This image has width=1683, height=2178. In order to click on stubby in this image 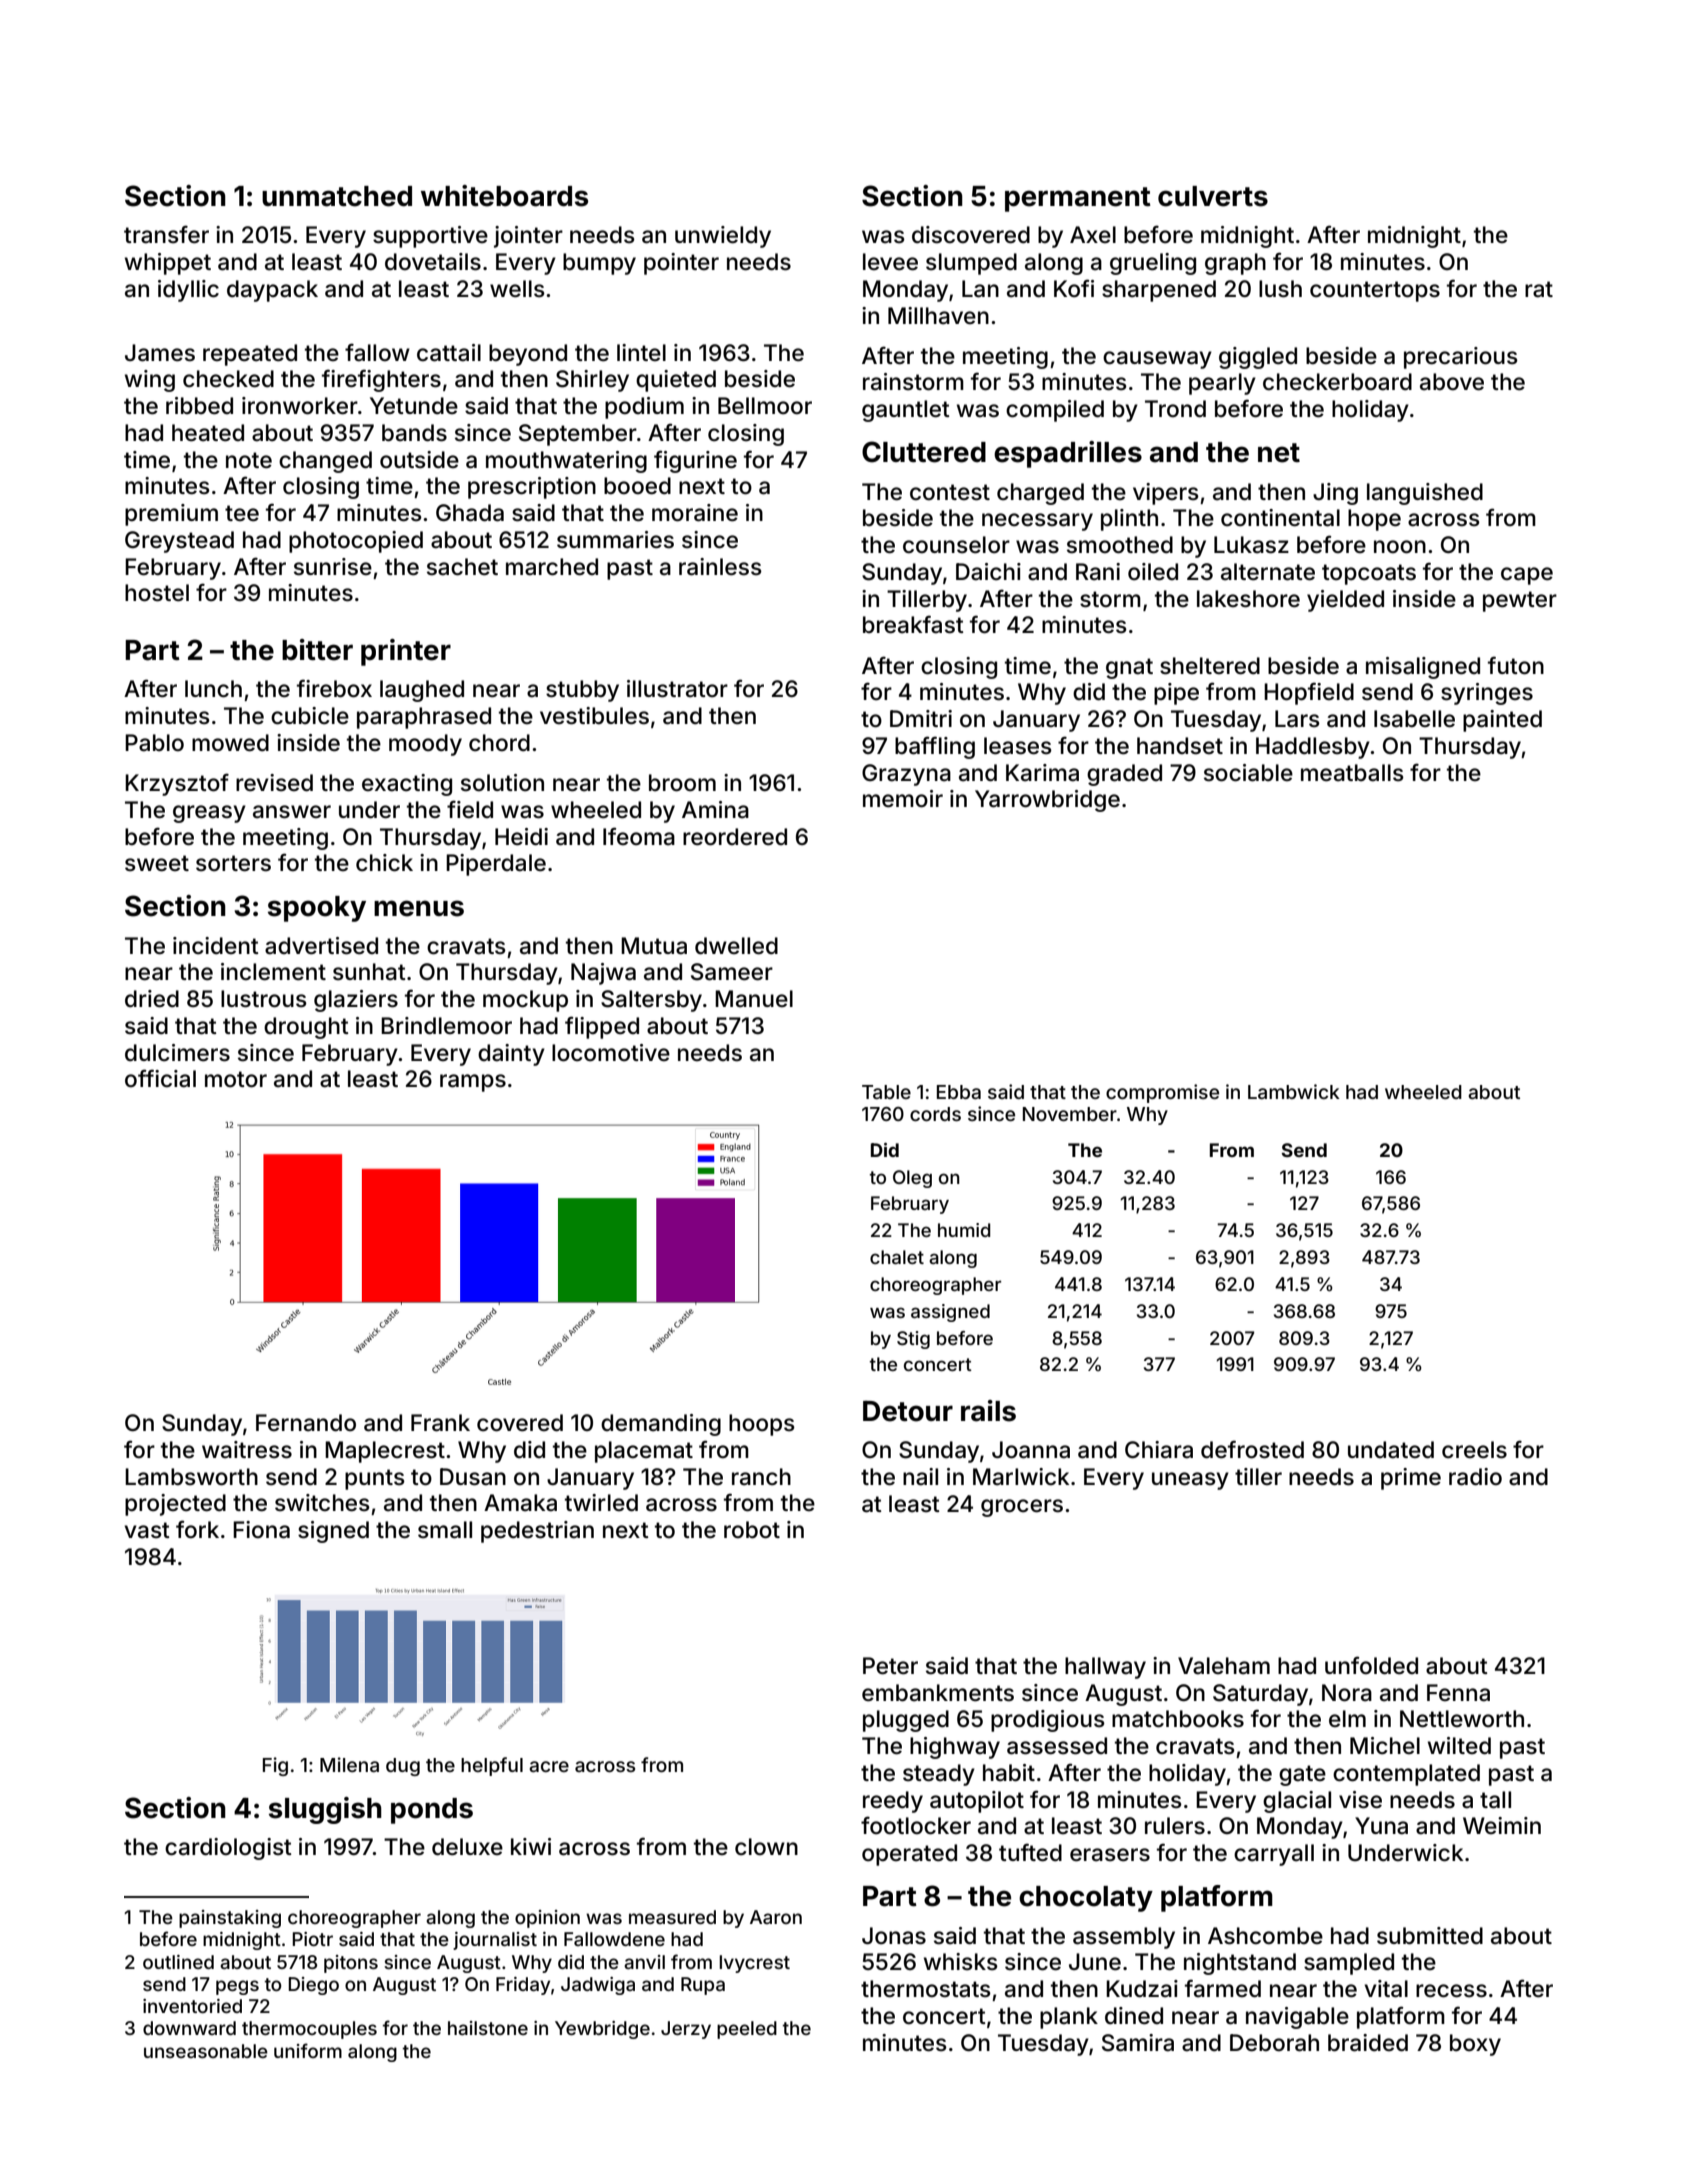, I will do `click(582, 691)`.
